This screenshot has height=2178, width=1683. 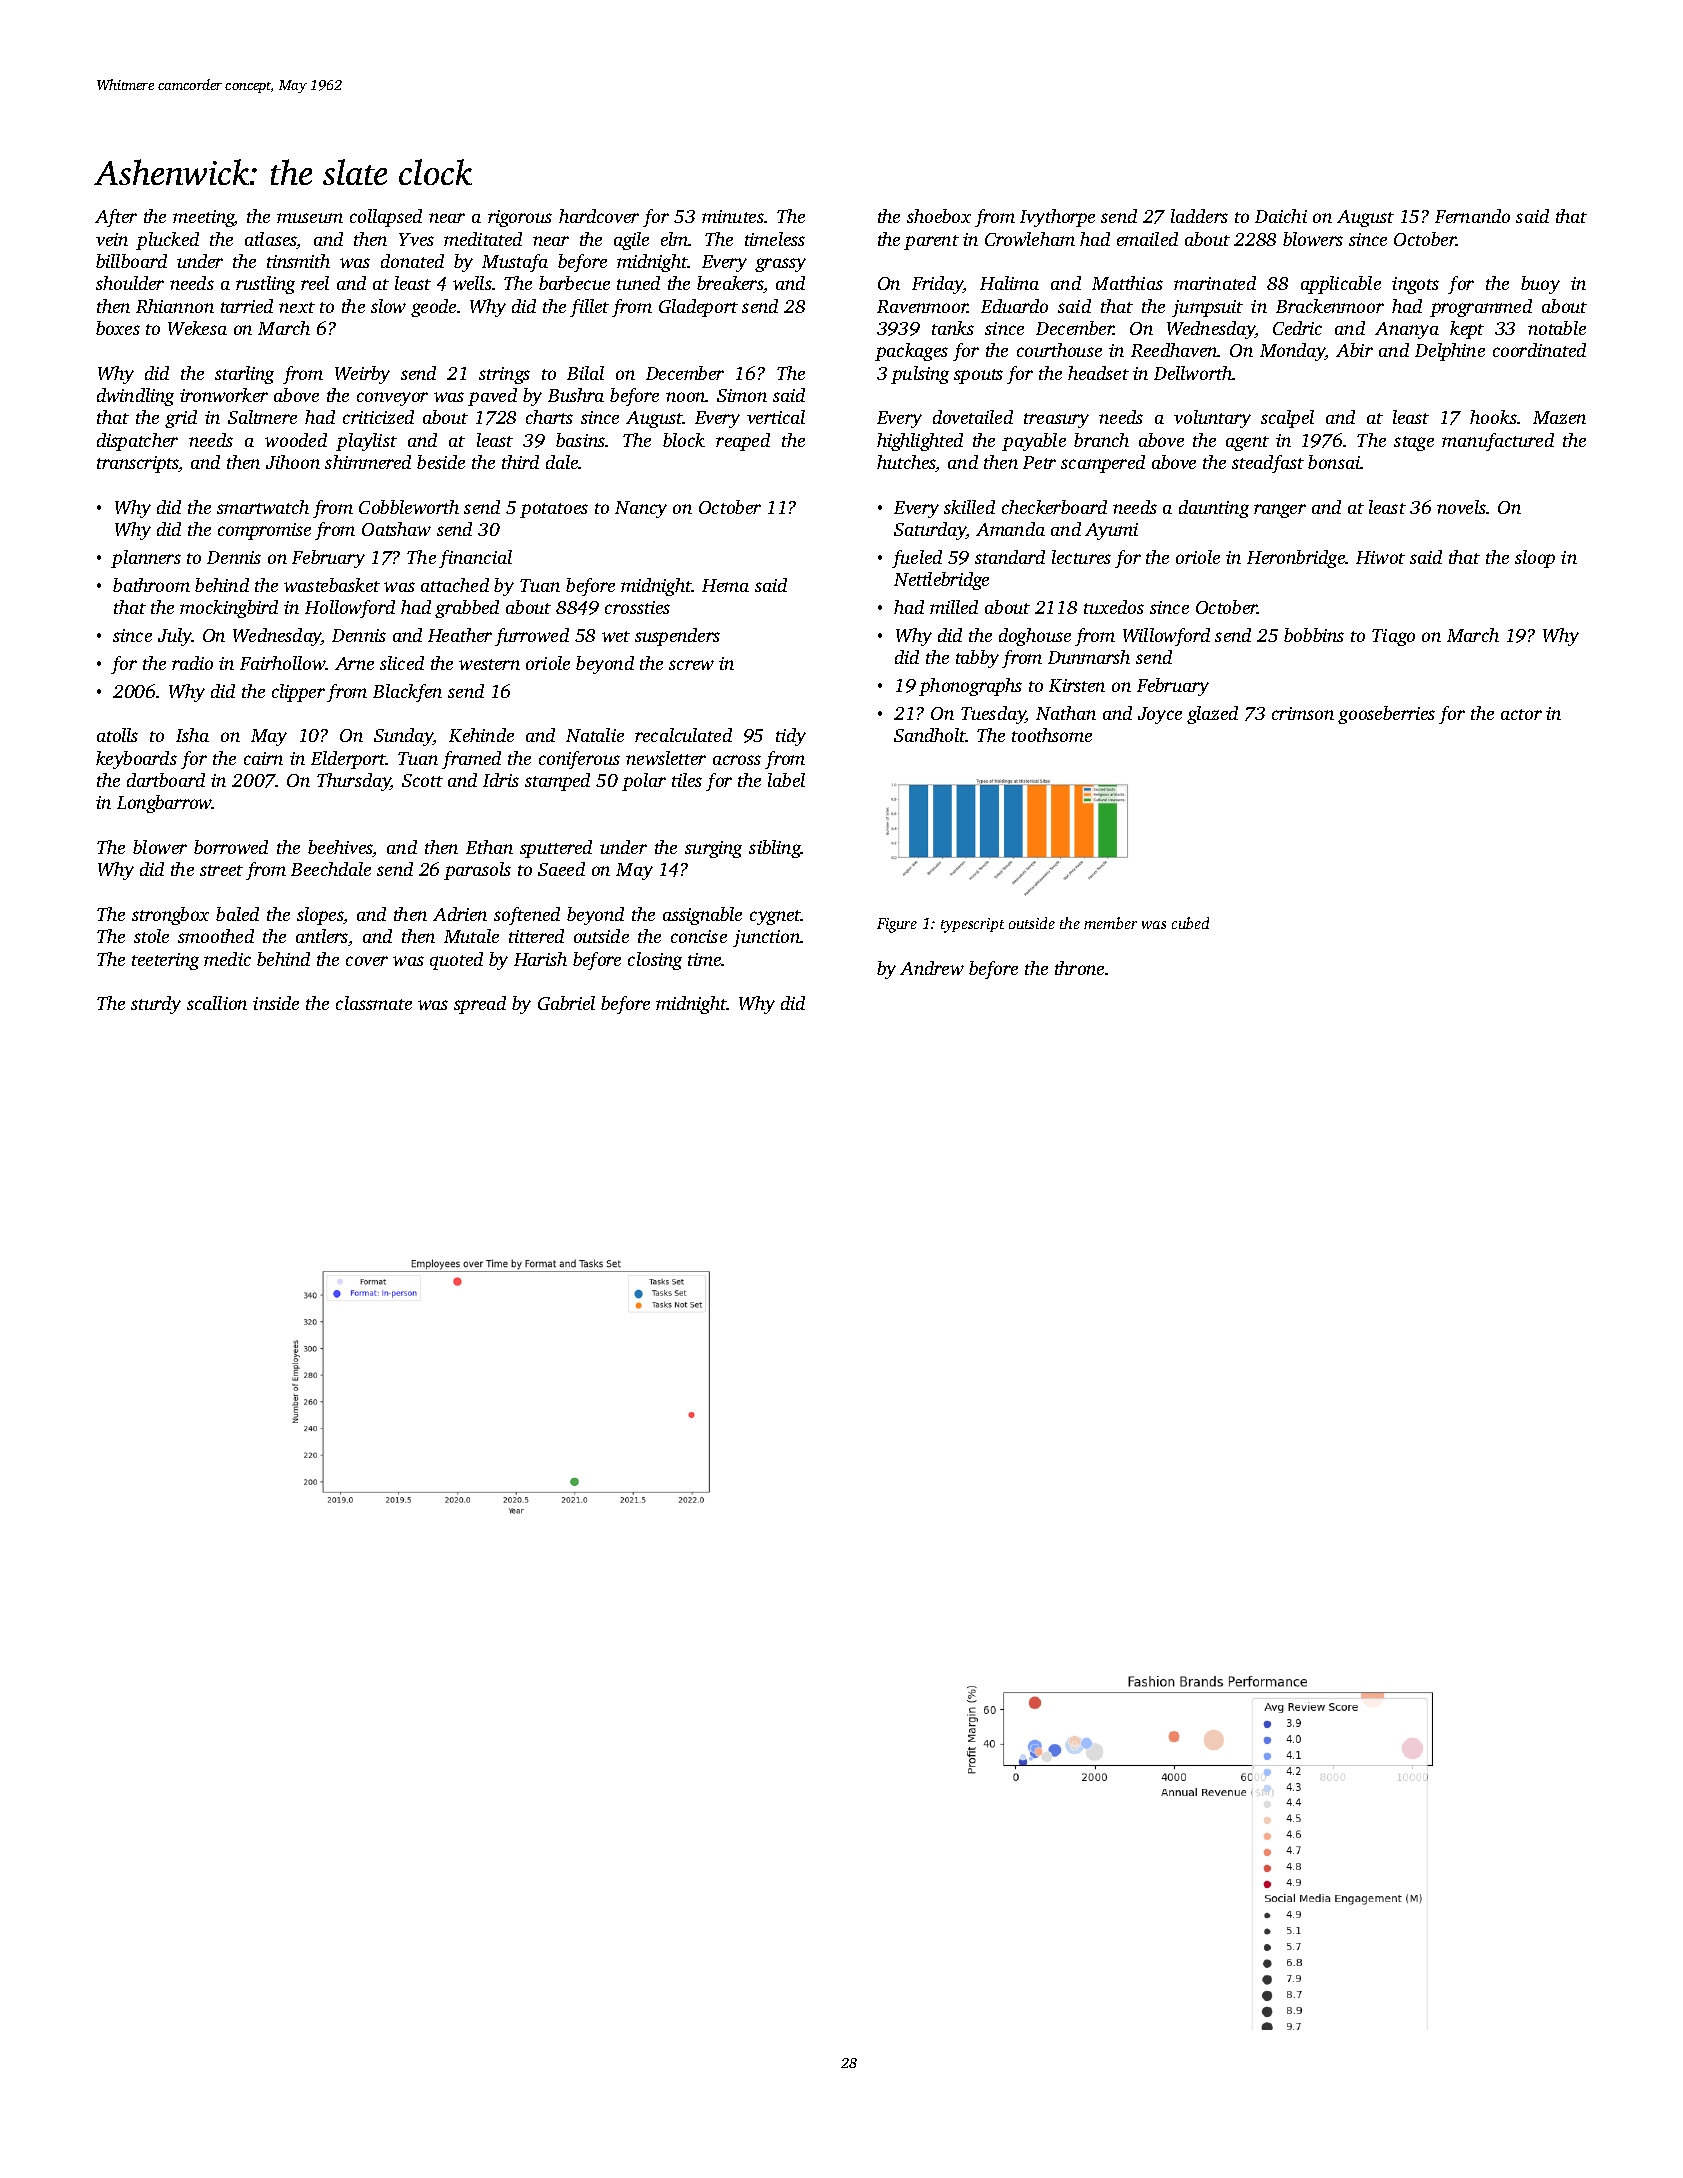 What do you see at coordinates (460, 635) in the screenshot?
I see `Heather` at bounding box center [460, 635].
